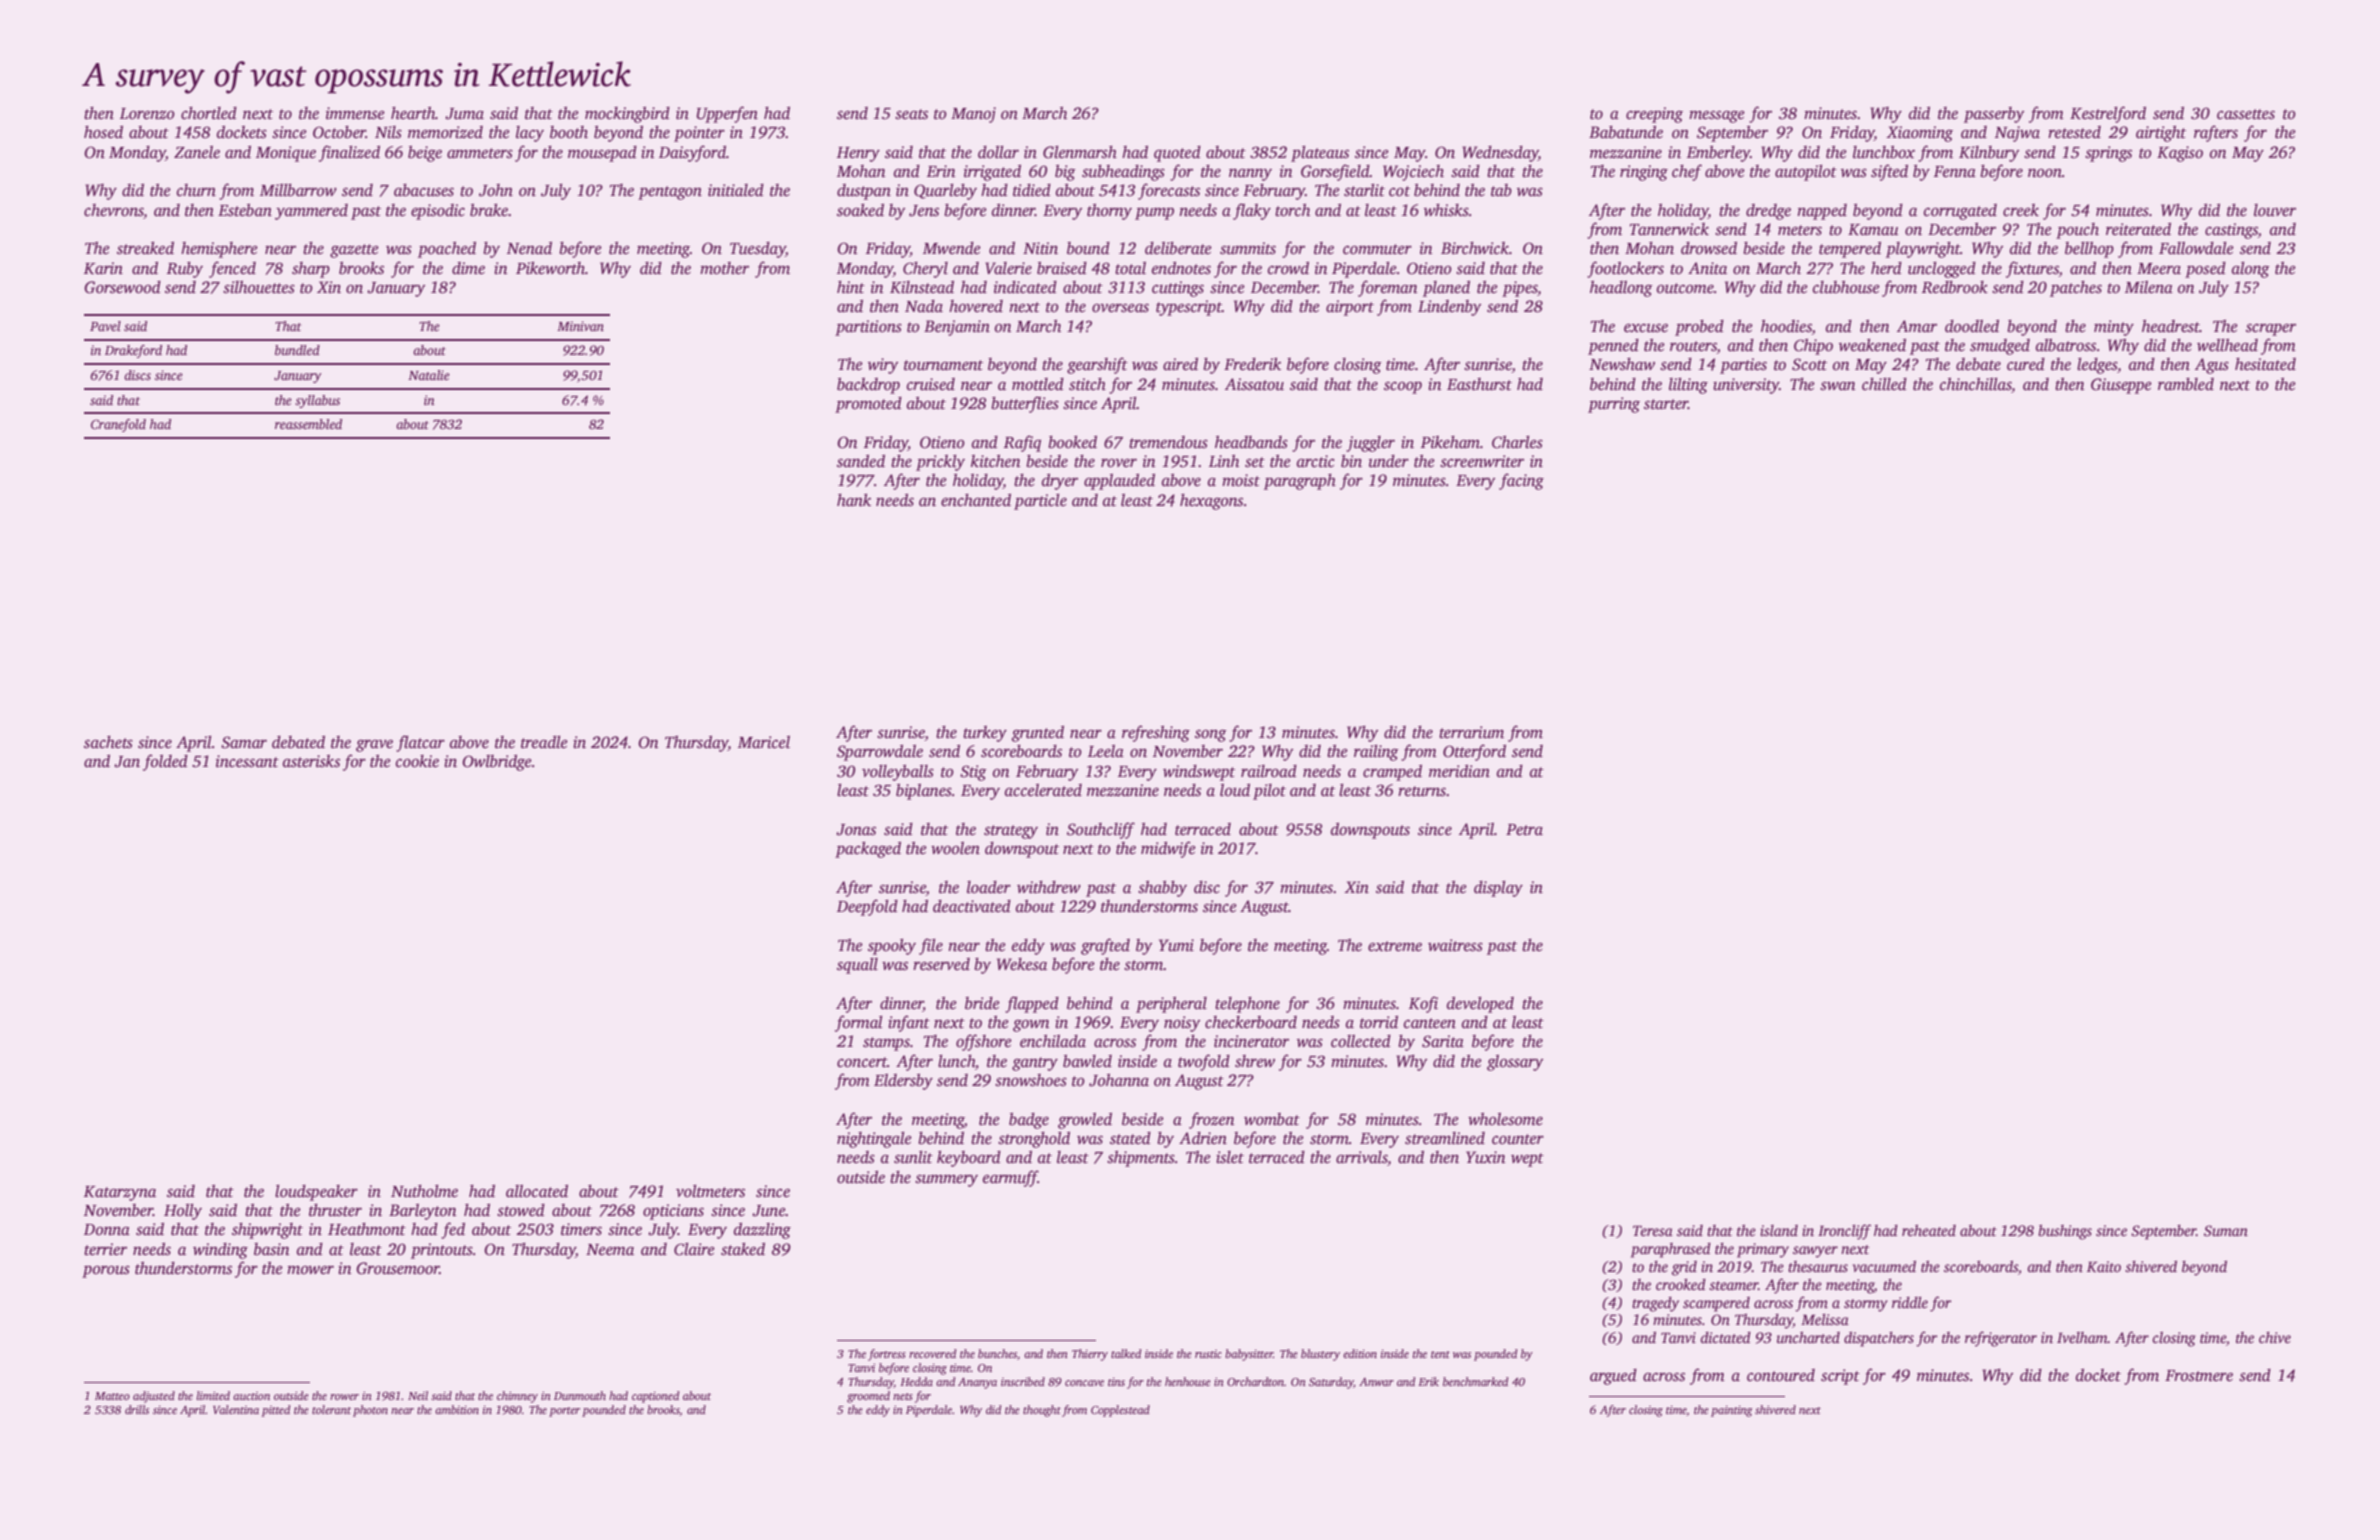 Image resolution: width=2380 pixels, height=1540 pixels. I want to click on Pikeham, so click(1450, 442).
